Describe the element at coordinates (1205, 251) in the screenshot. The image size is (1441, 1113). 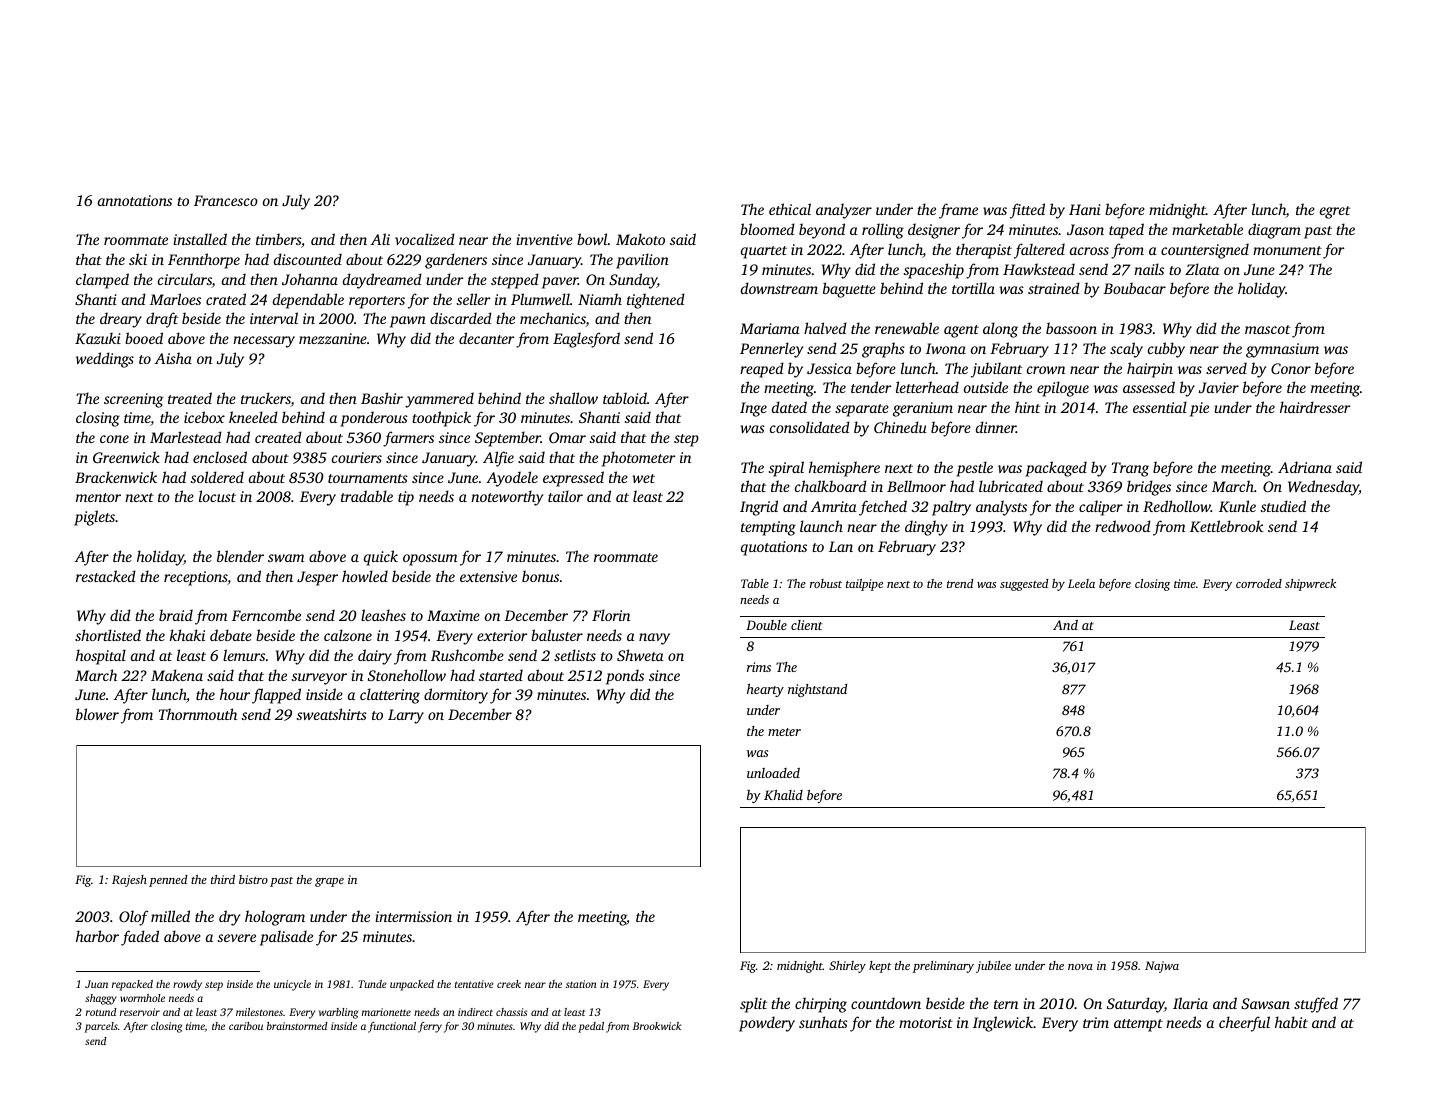
I see `countersigned` at that location.
